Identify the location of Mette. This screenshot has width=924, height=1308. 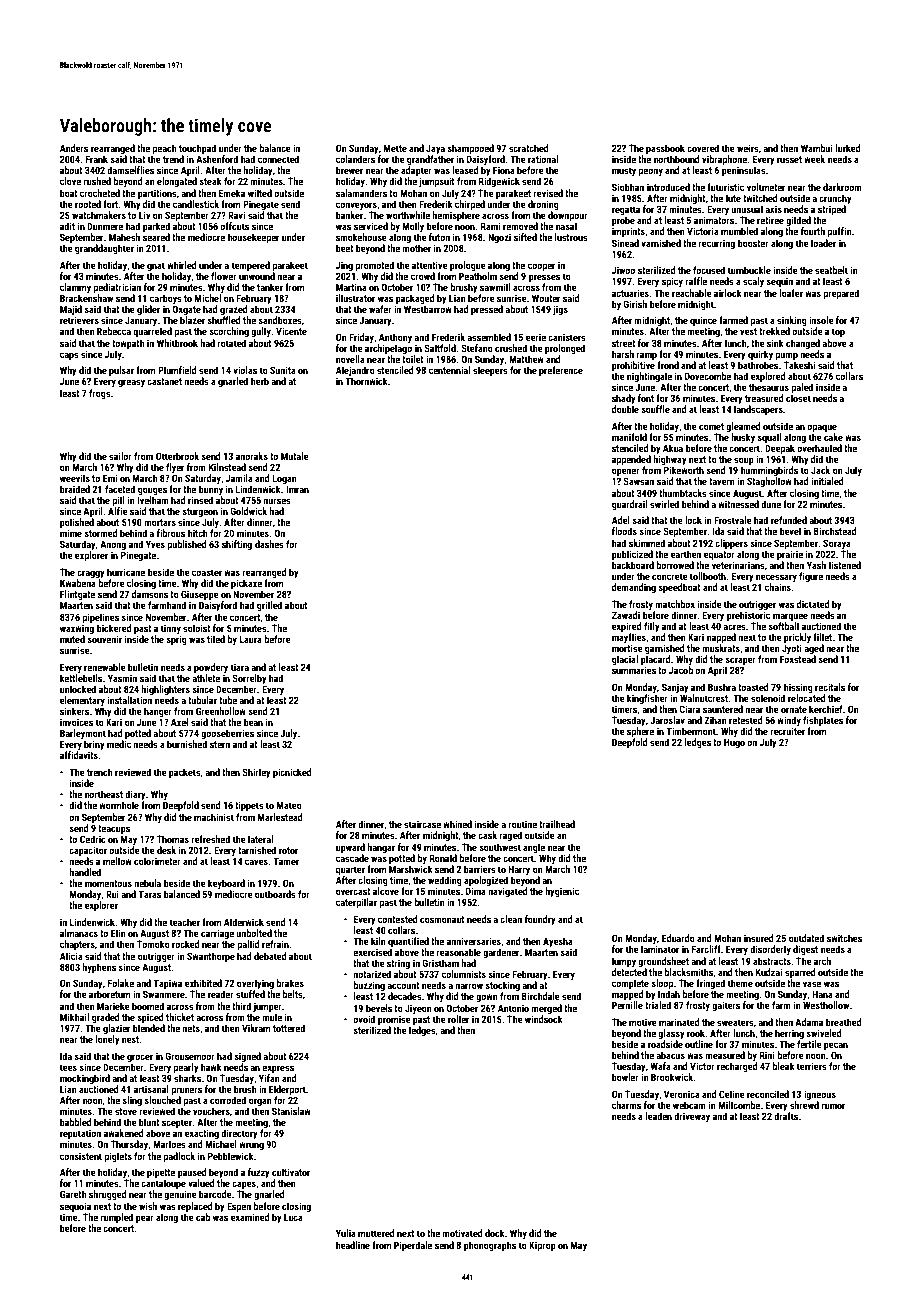
(395, 148).
